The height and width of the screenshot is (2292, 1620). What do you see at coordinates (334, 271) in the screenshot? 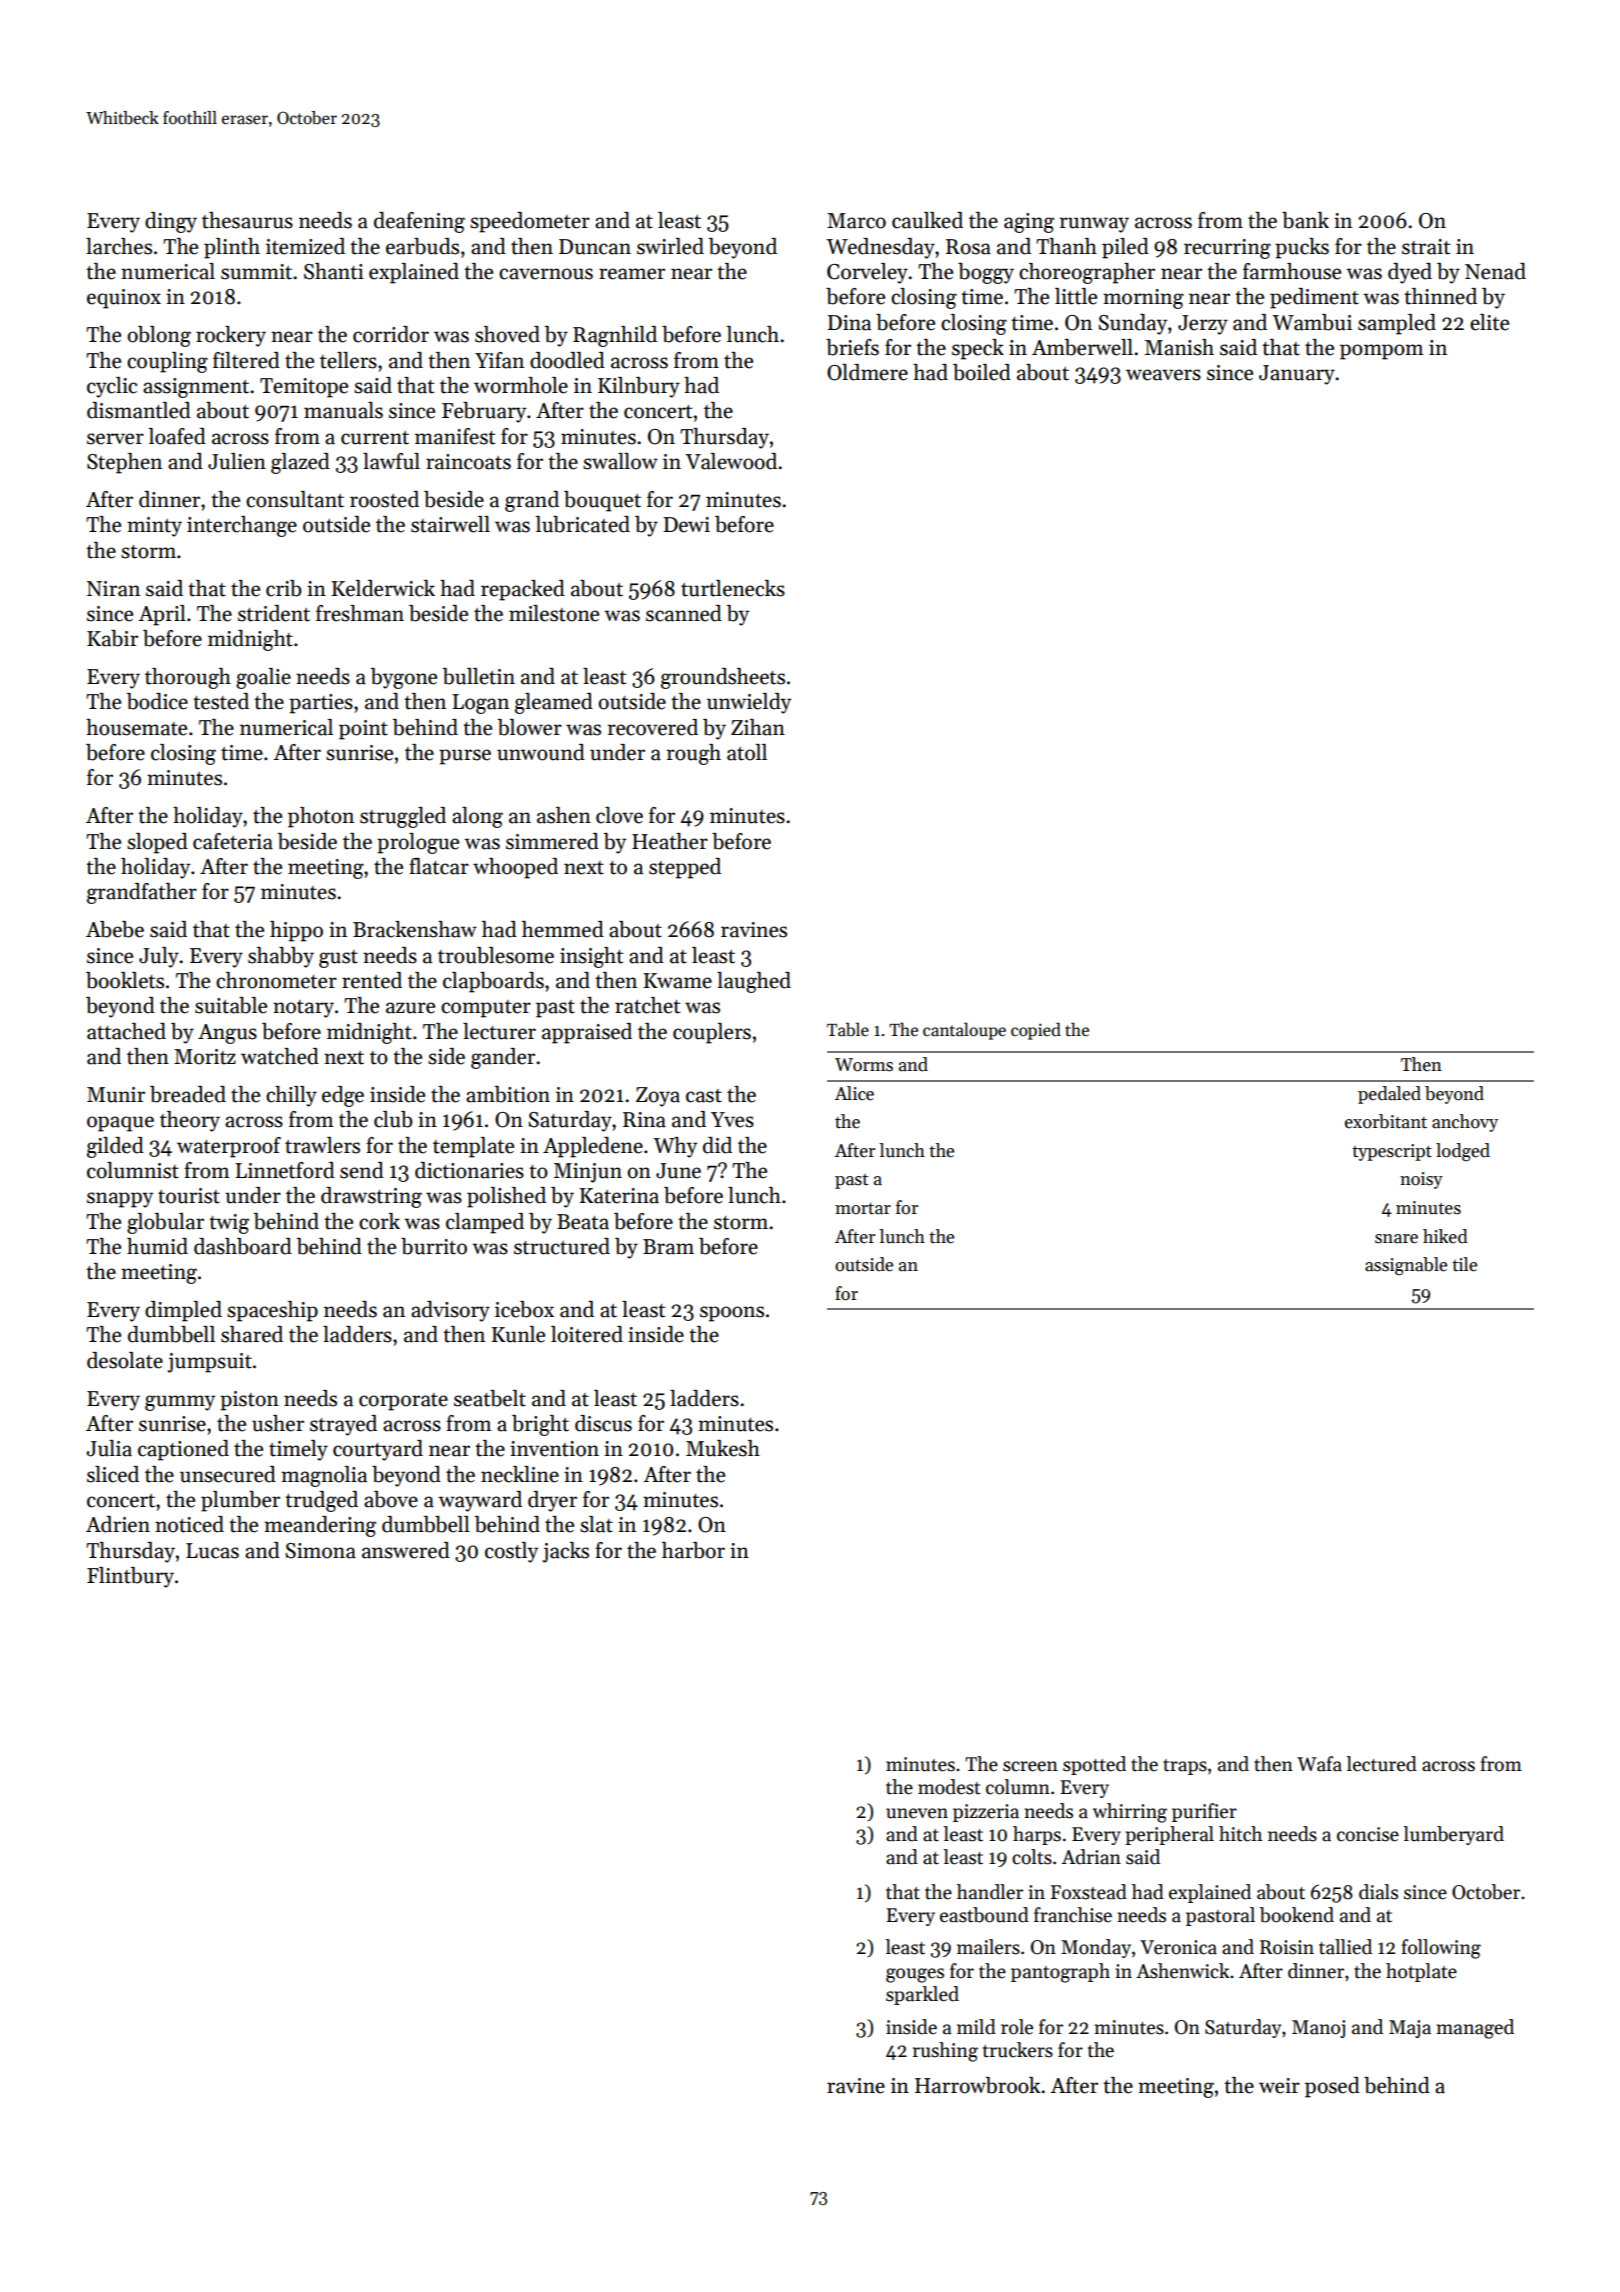
I see `Shanti` at bounding box center [334, 271].
